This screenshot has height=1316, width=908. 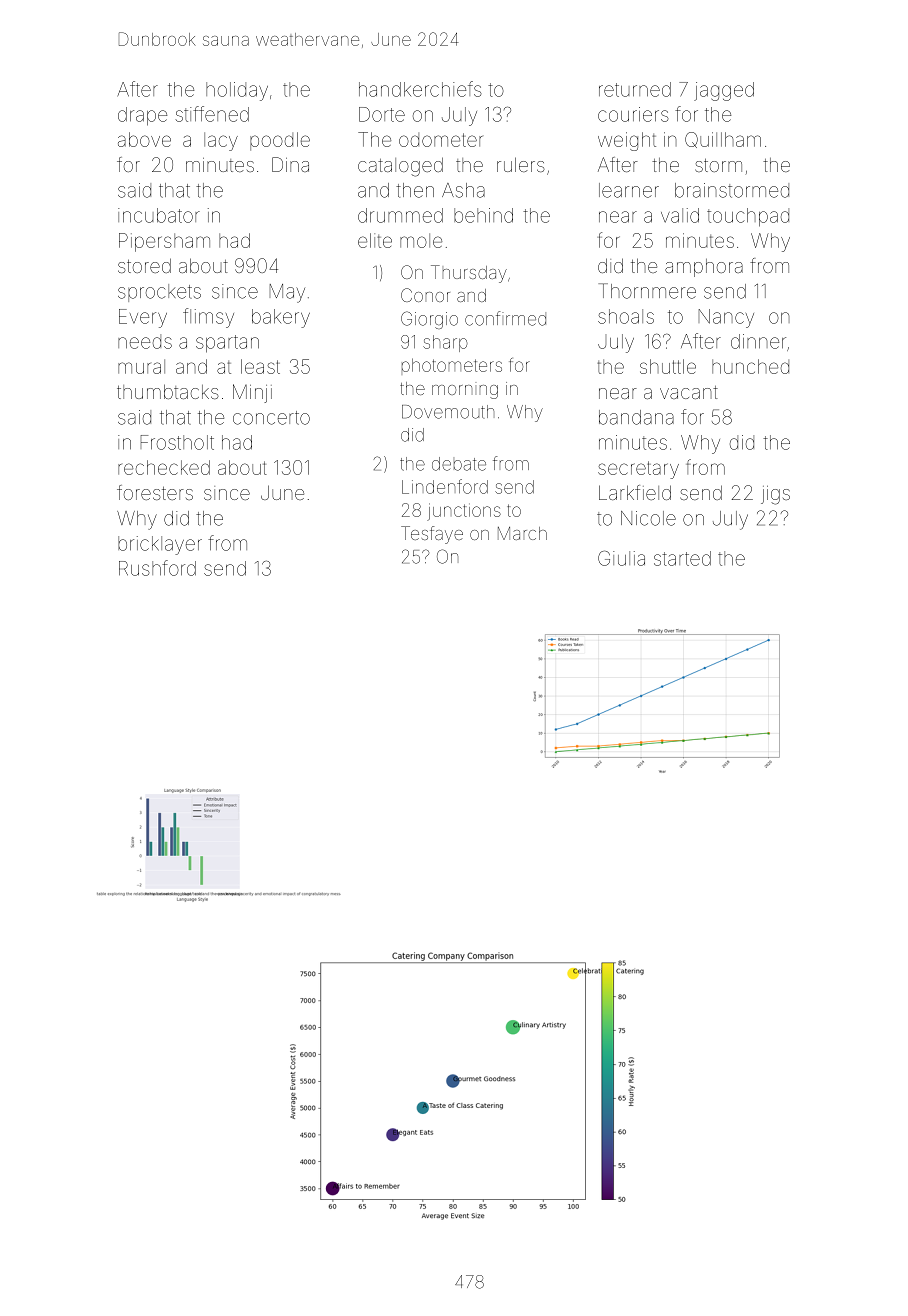 I want to click on then, so click(x=415, y=190).
